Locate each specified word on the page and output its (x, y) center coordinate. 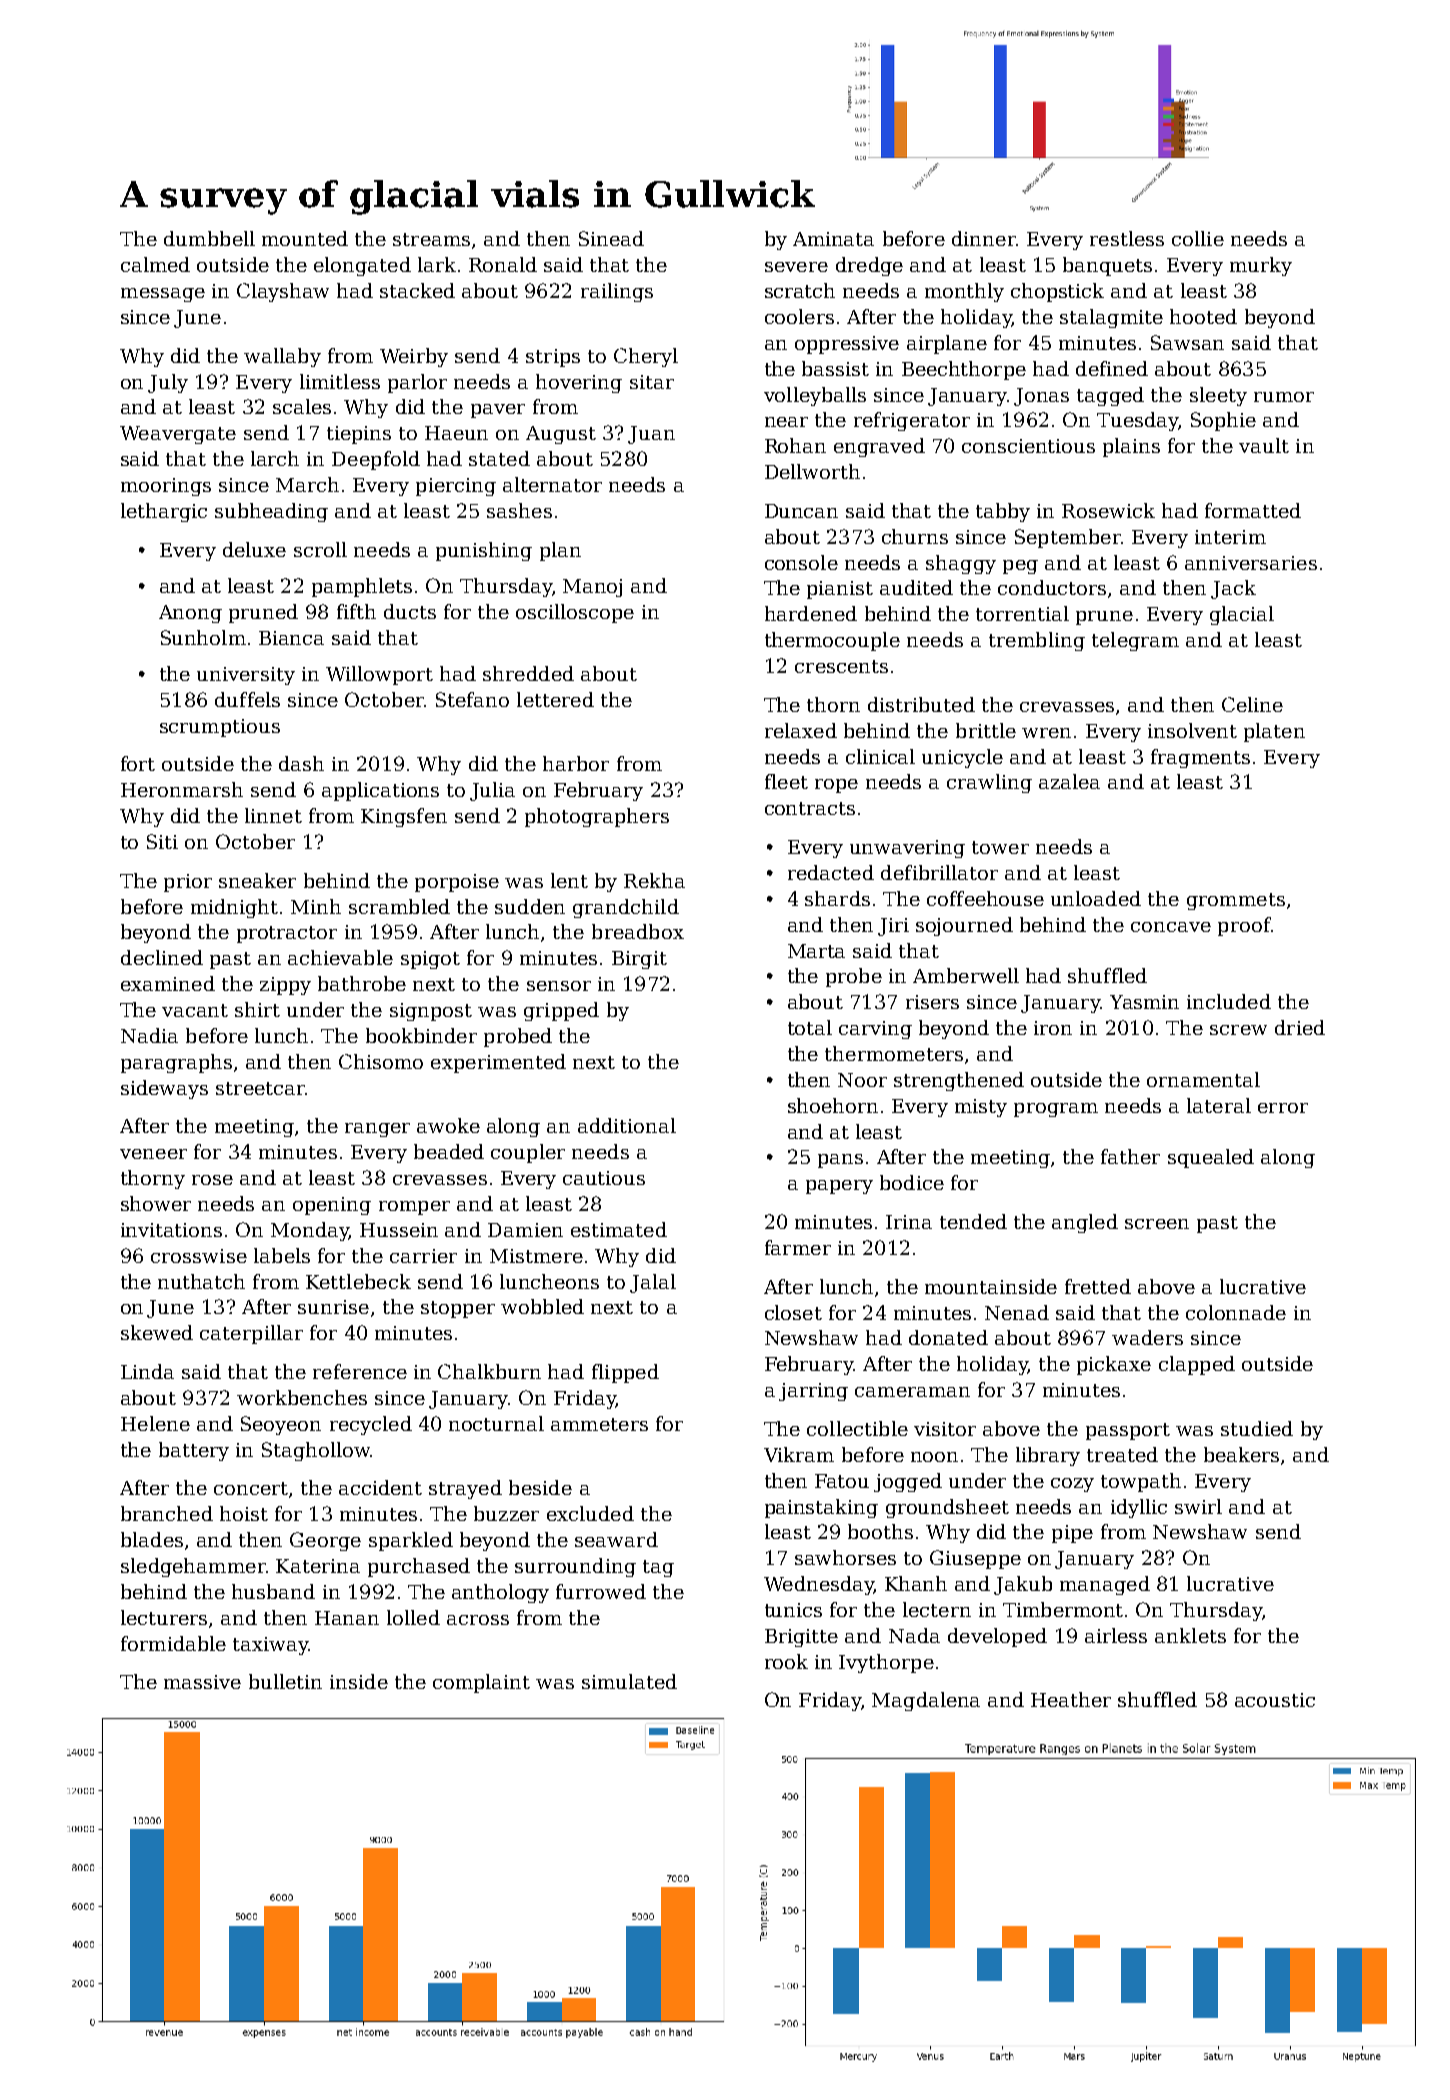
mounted (305, 238)
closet (793, 1312)
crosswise (199, 1256)
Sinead (611, 238)
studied (1257, 1428)
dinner (984, 238)
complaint (481, 1683)
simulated (629, 1681)
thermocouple (832, 641)
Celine (1252, 704)
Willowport (379, 675)
